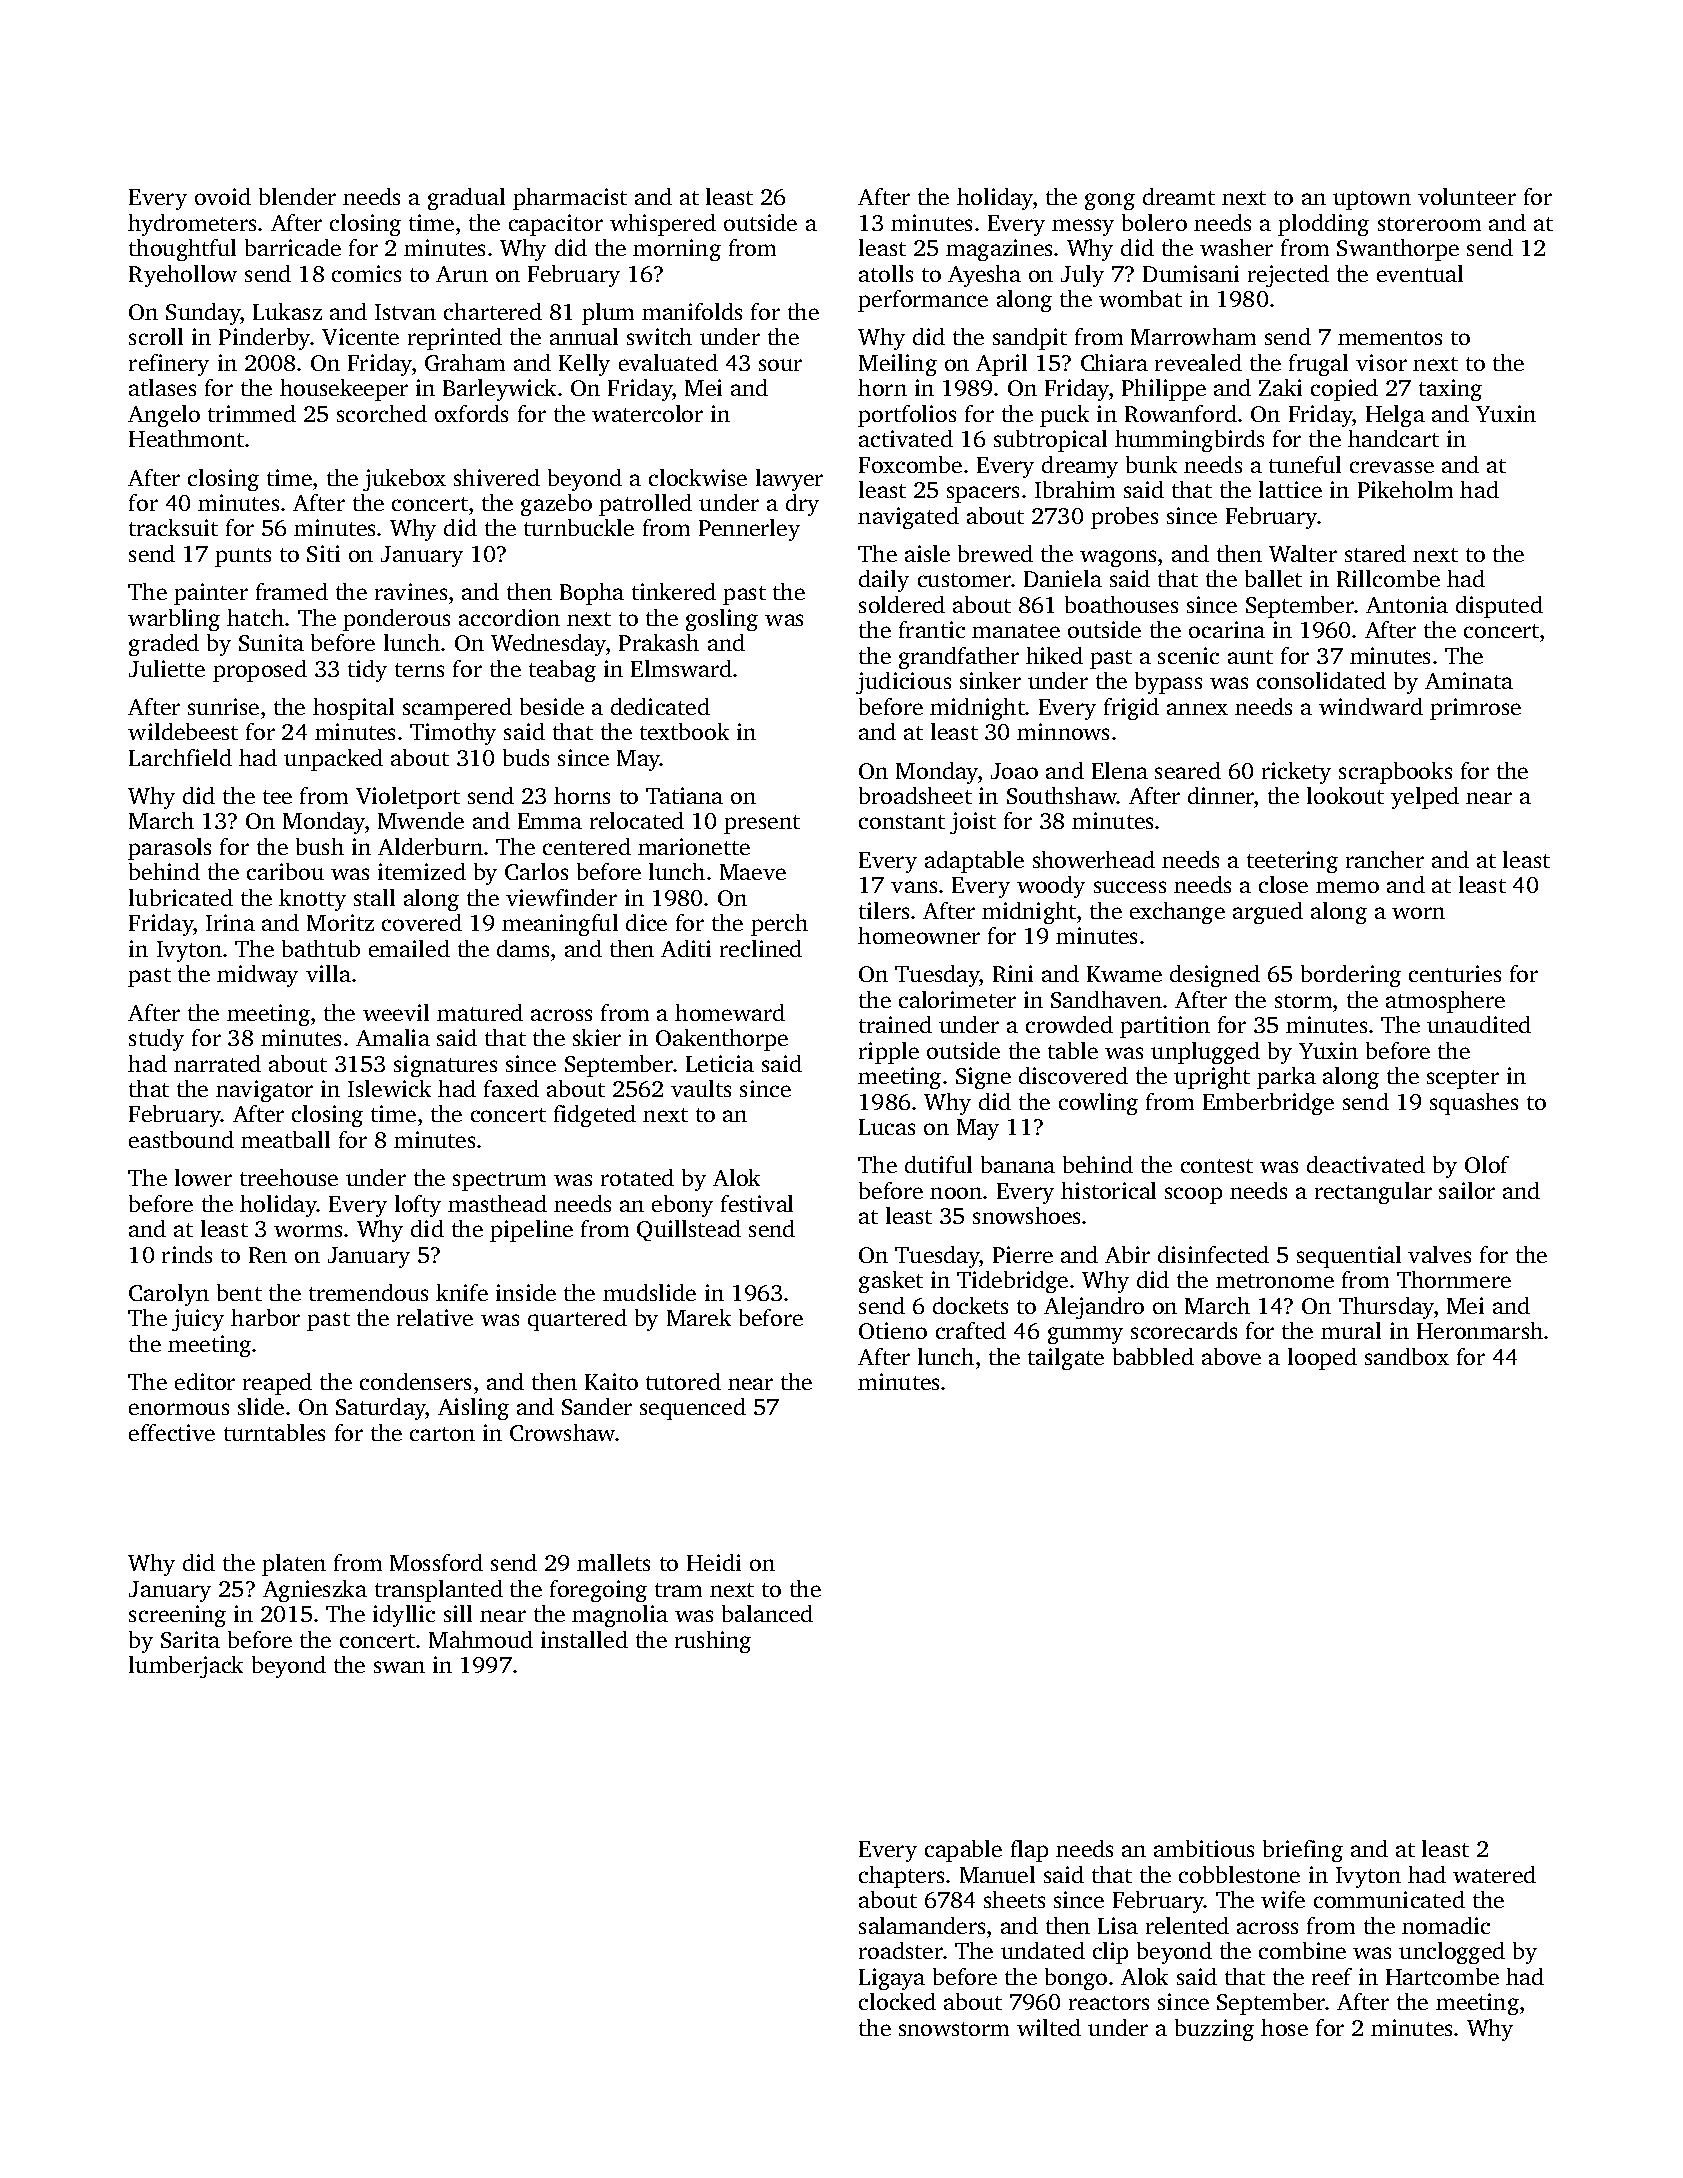  Describe the element at coordinates (186, 1667) in the document. I see `lumberjack` at that location.
